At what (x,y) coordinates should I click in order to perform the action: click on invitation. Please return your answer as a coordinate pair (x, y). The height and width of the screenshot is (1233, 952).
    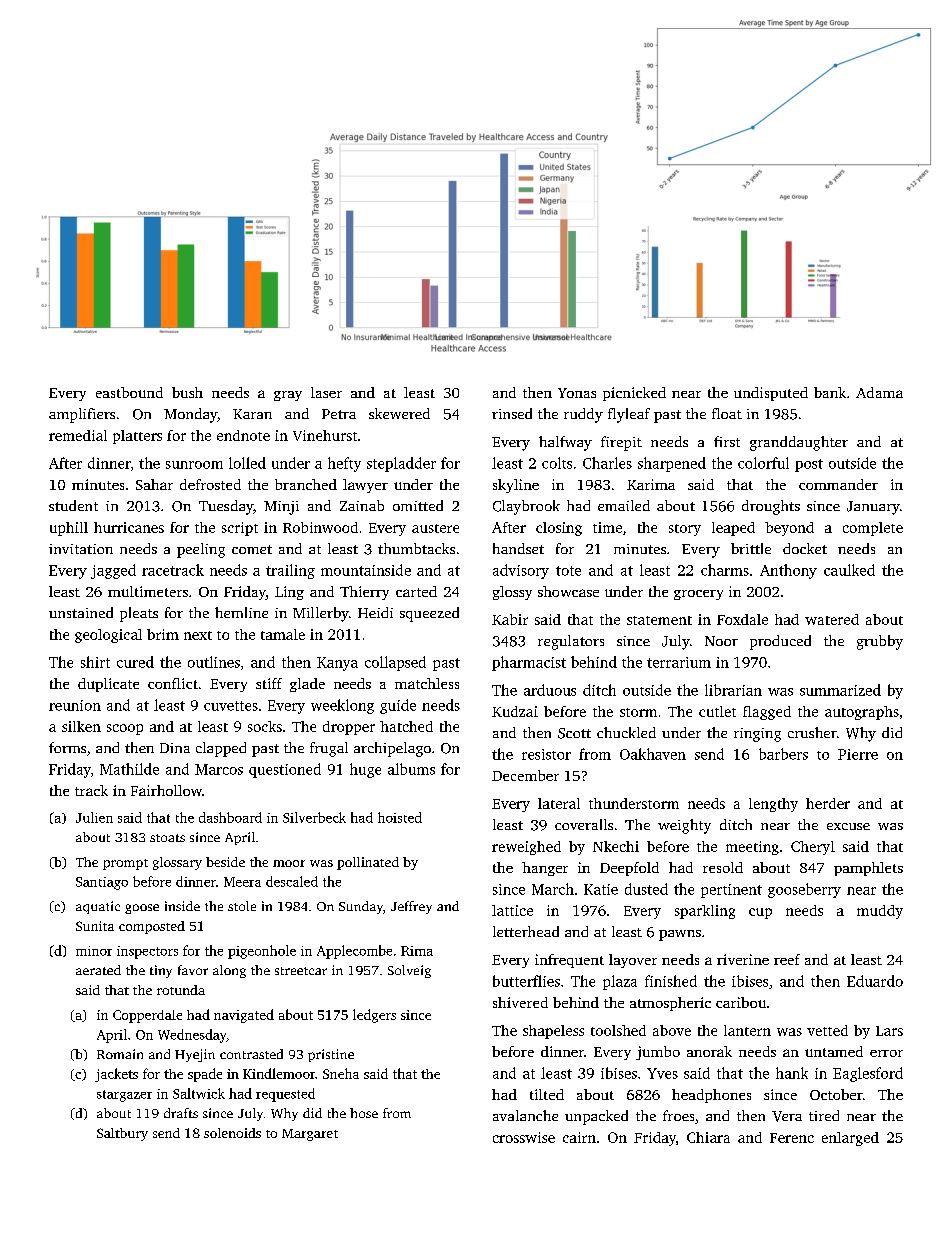
    Looking at the image, I should click on (81, 549).
